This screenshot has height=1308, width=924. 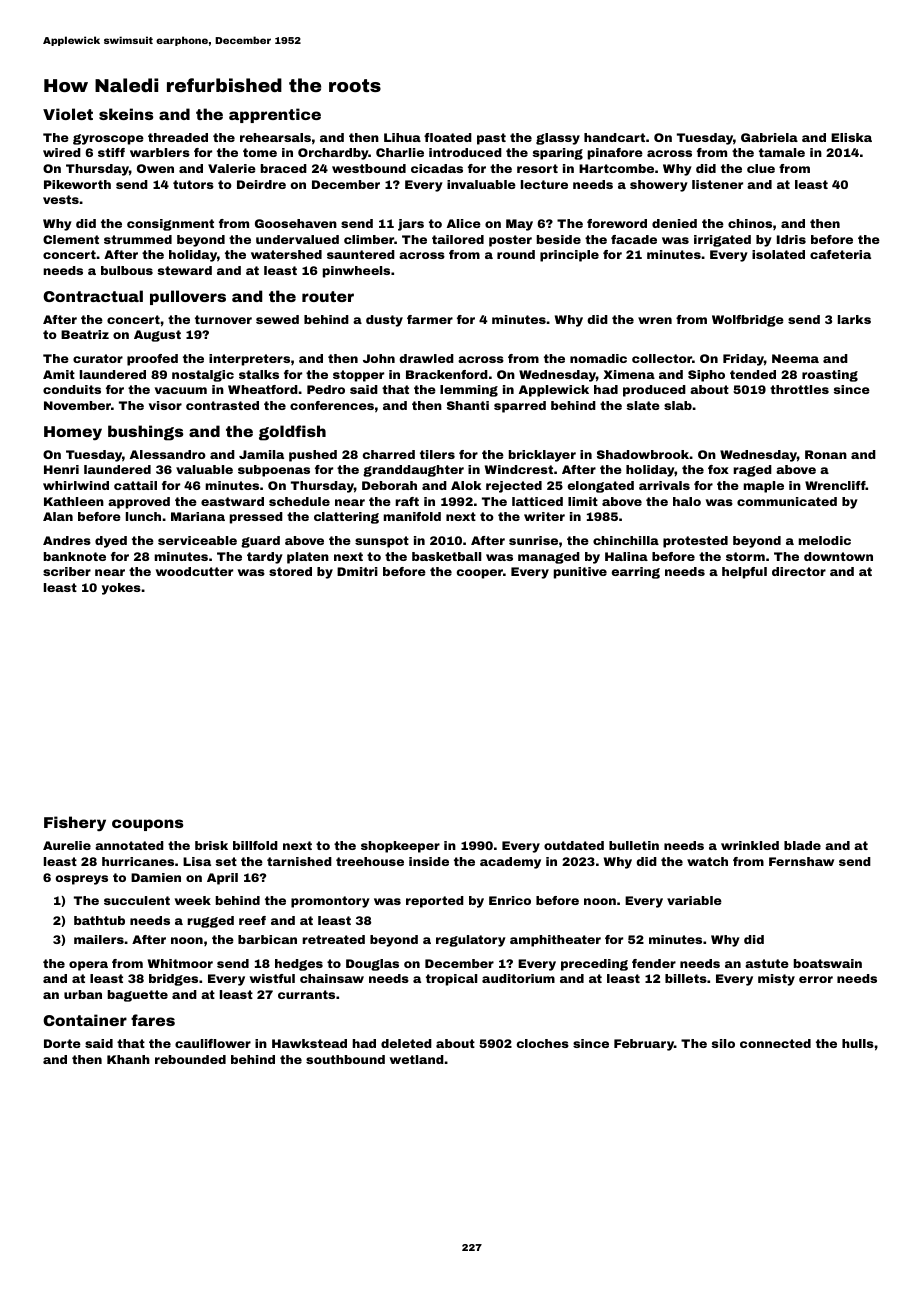 What do you see at coordinates (569, 256) in the screenshot?
I see `principle` at bounding box center [569, 256].
